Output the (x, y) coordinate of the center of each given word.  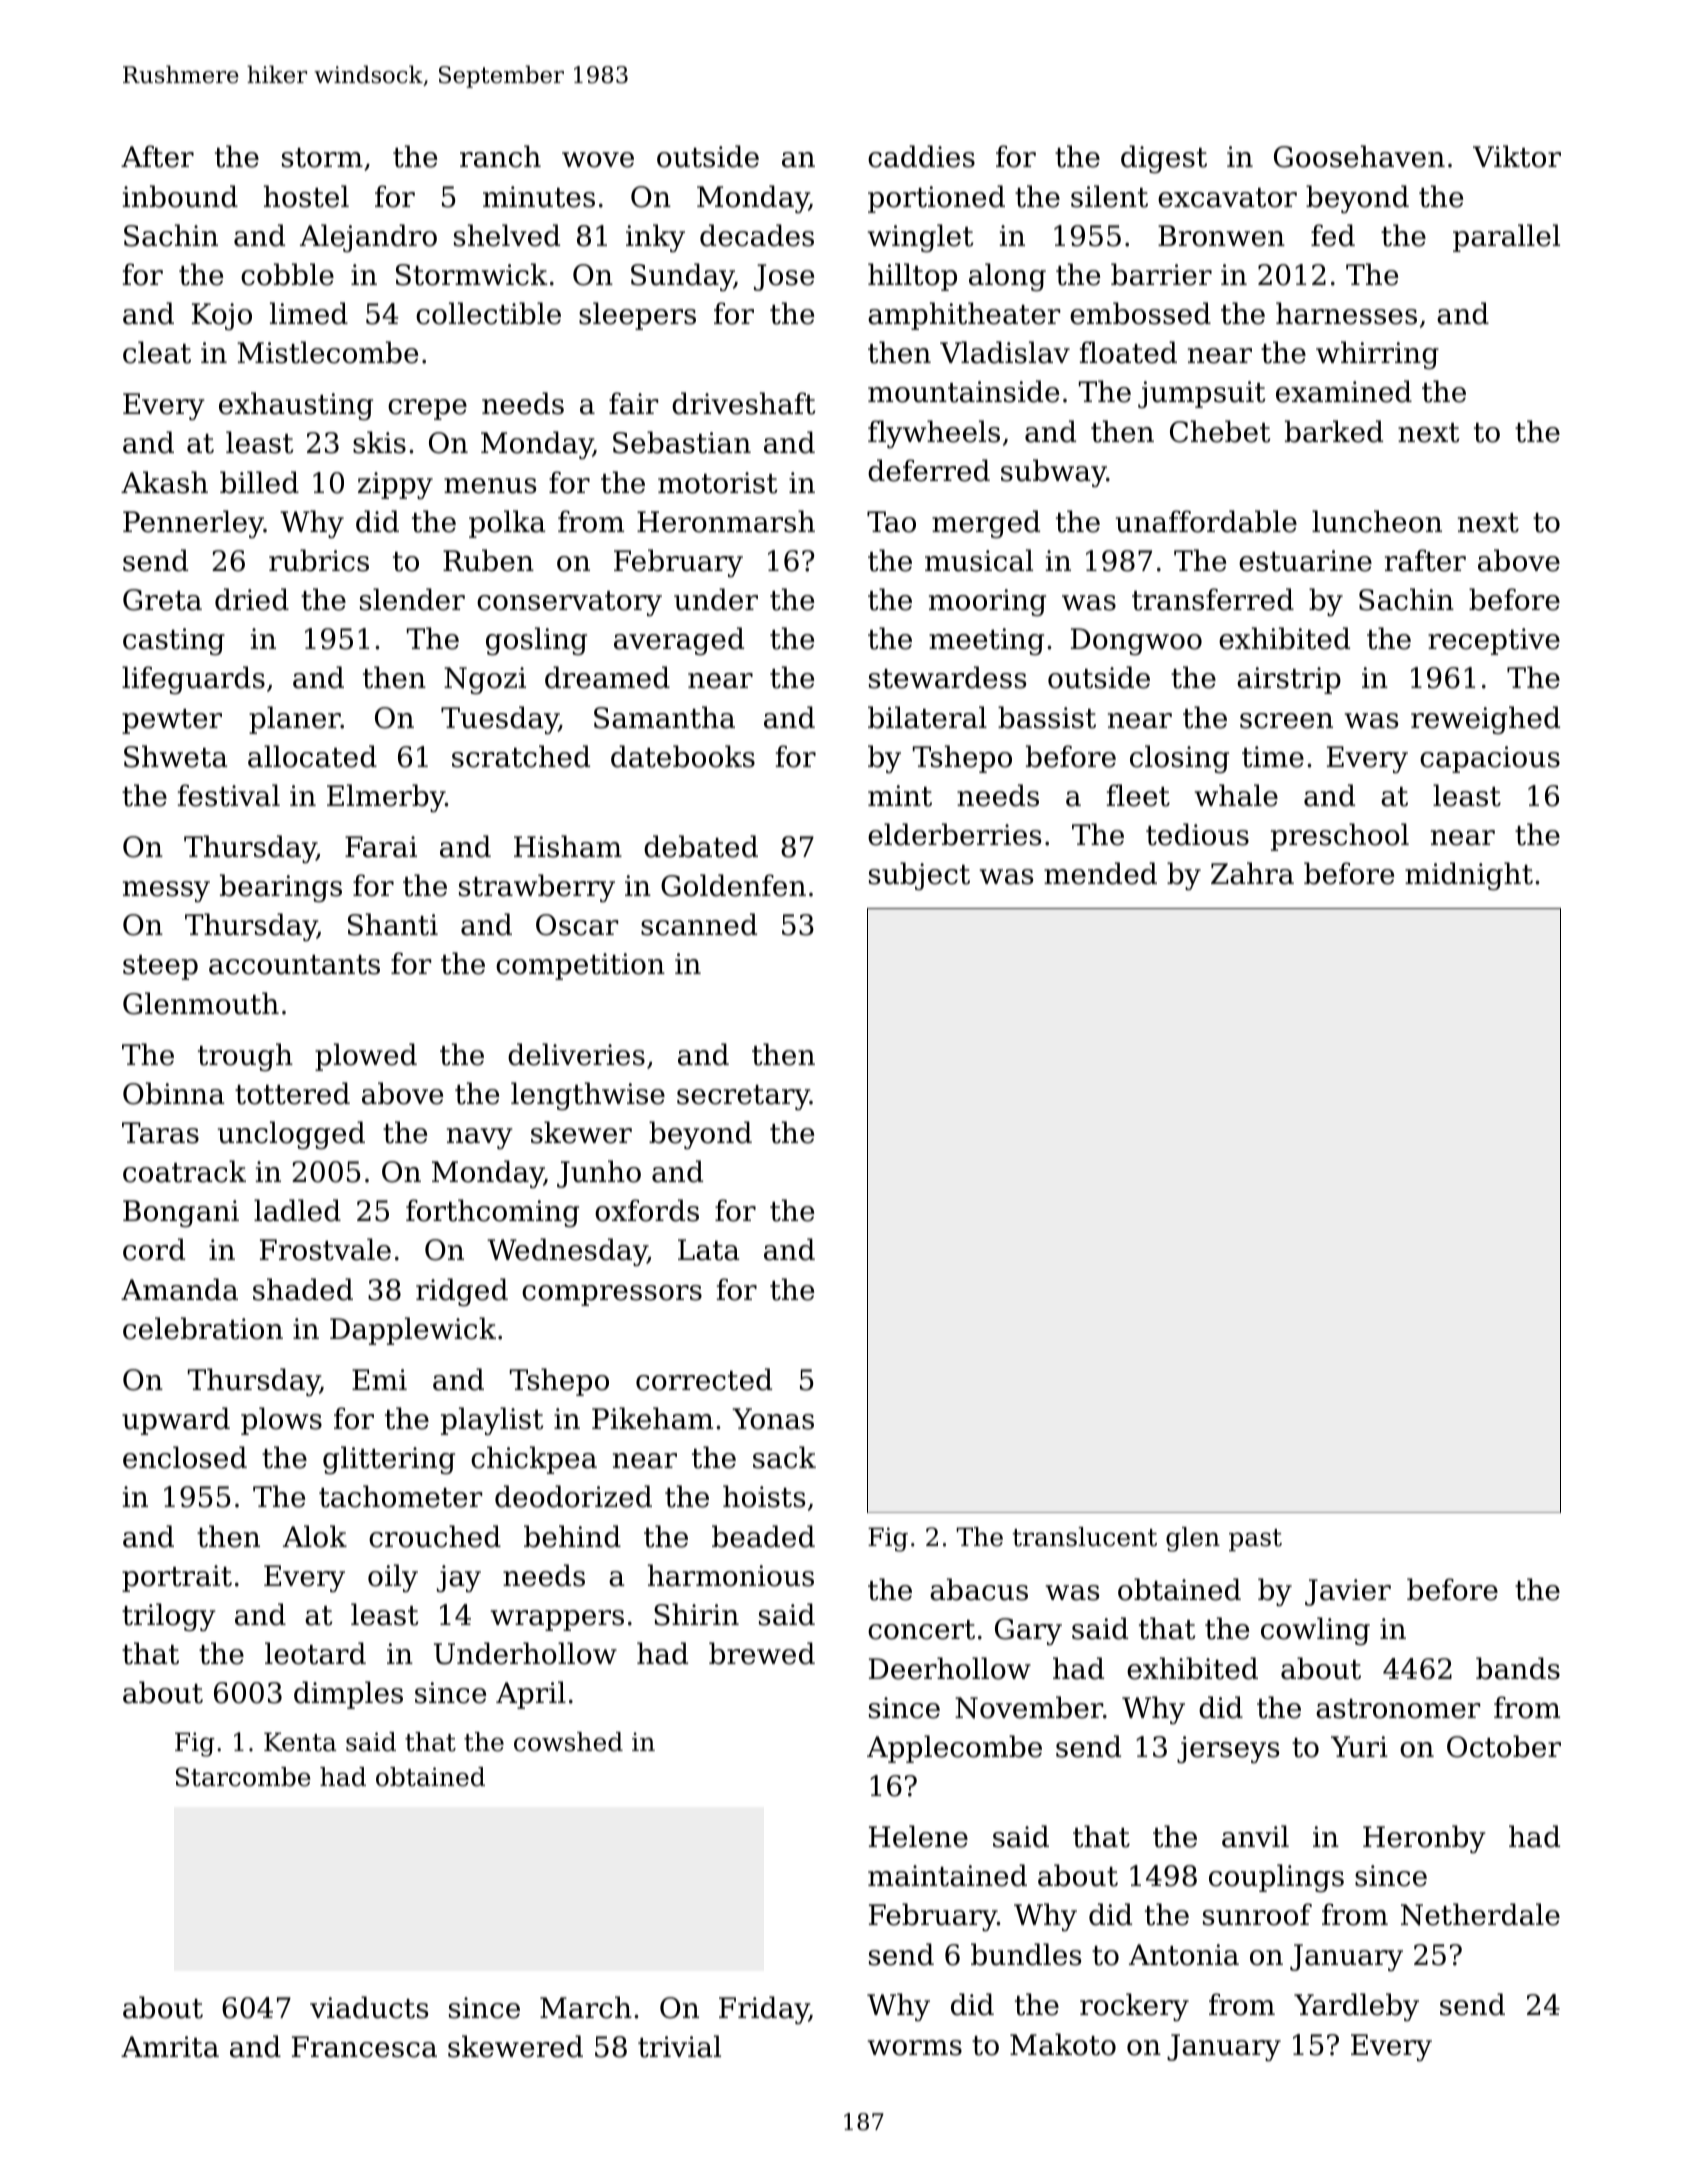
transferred (1213, 599)
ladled (297, 1210)
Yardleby (1356, 2007)
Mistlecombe (327, 352)
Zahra (1252, 873)
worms (915, 2048)
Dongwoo (1136, 641)
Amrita (170, 2047)
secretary (743, 1097)
